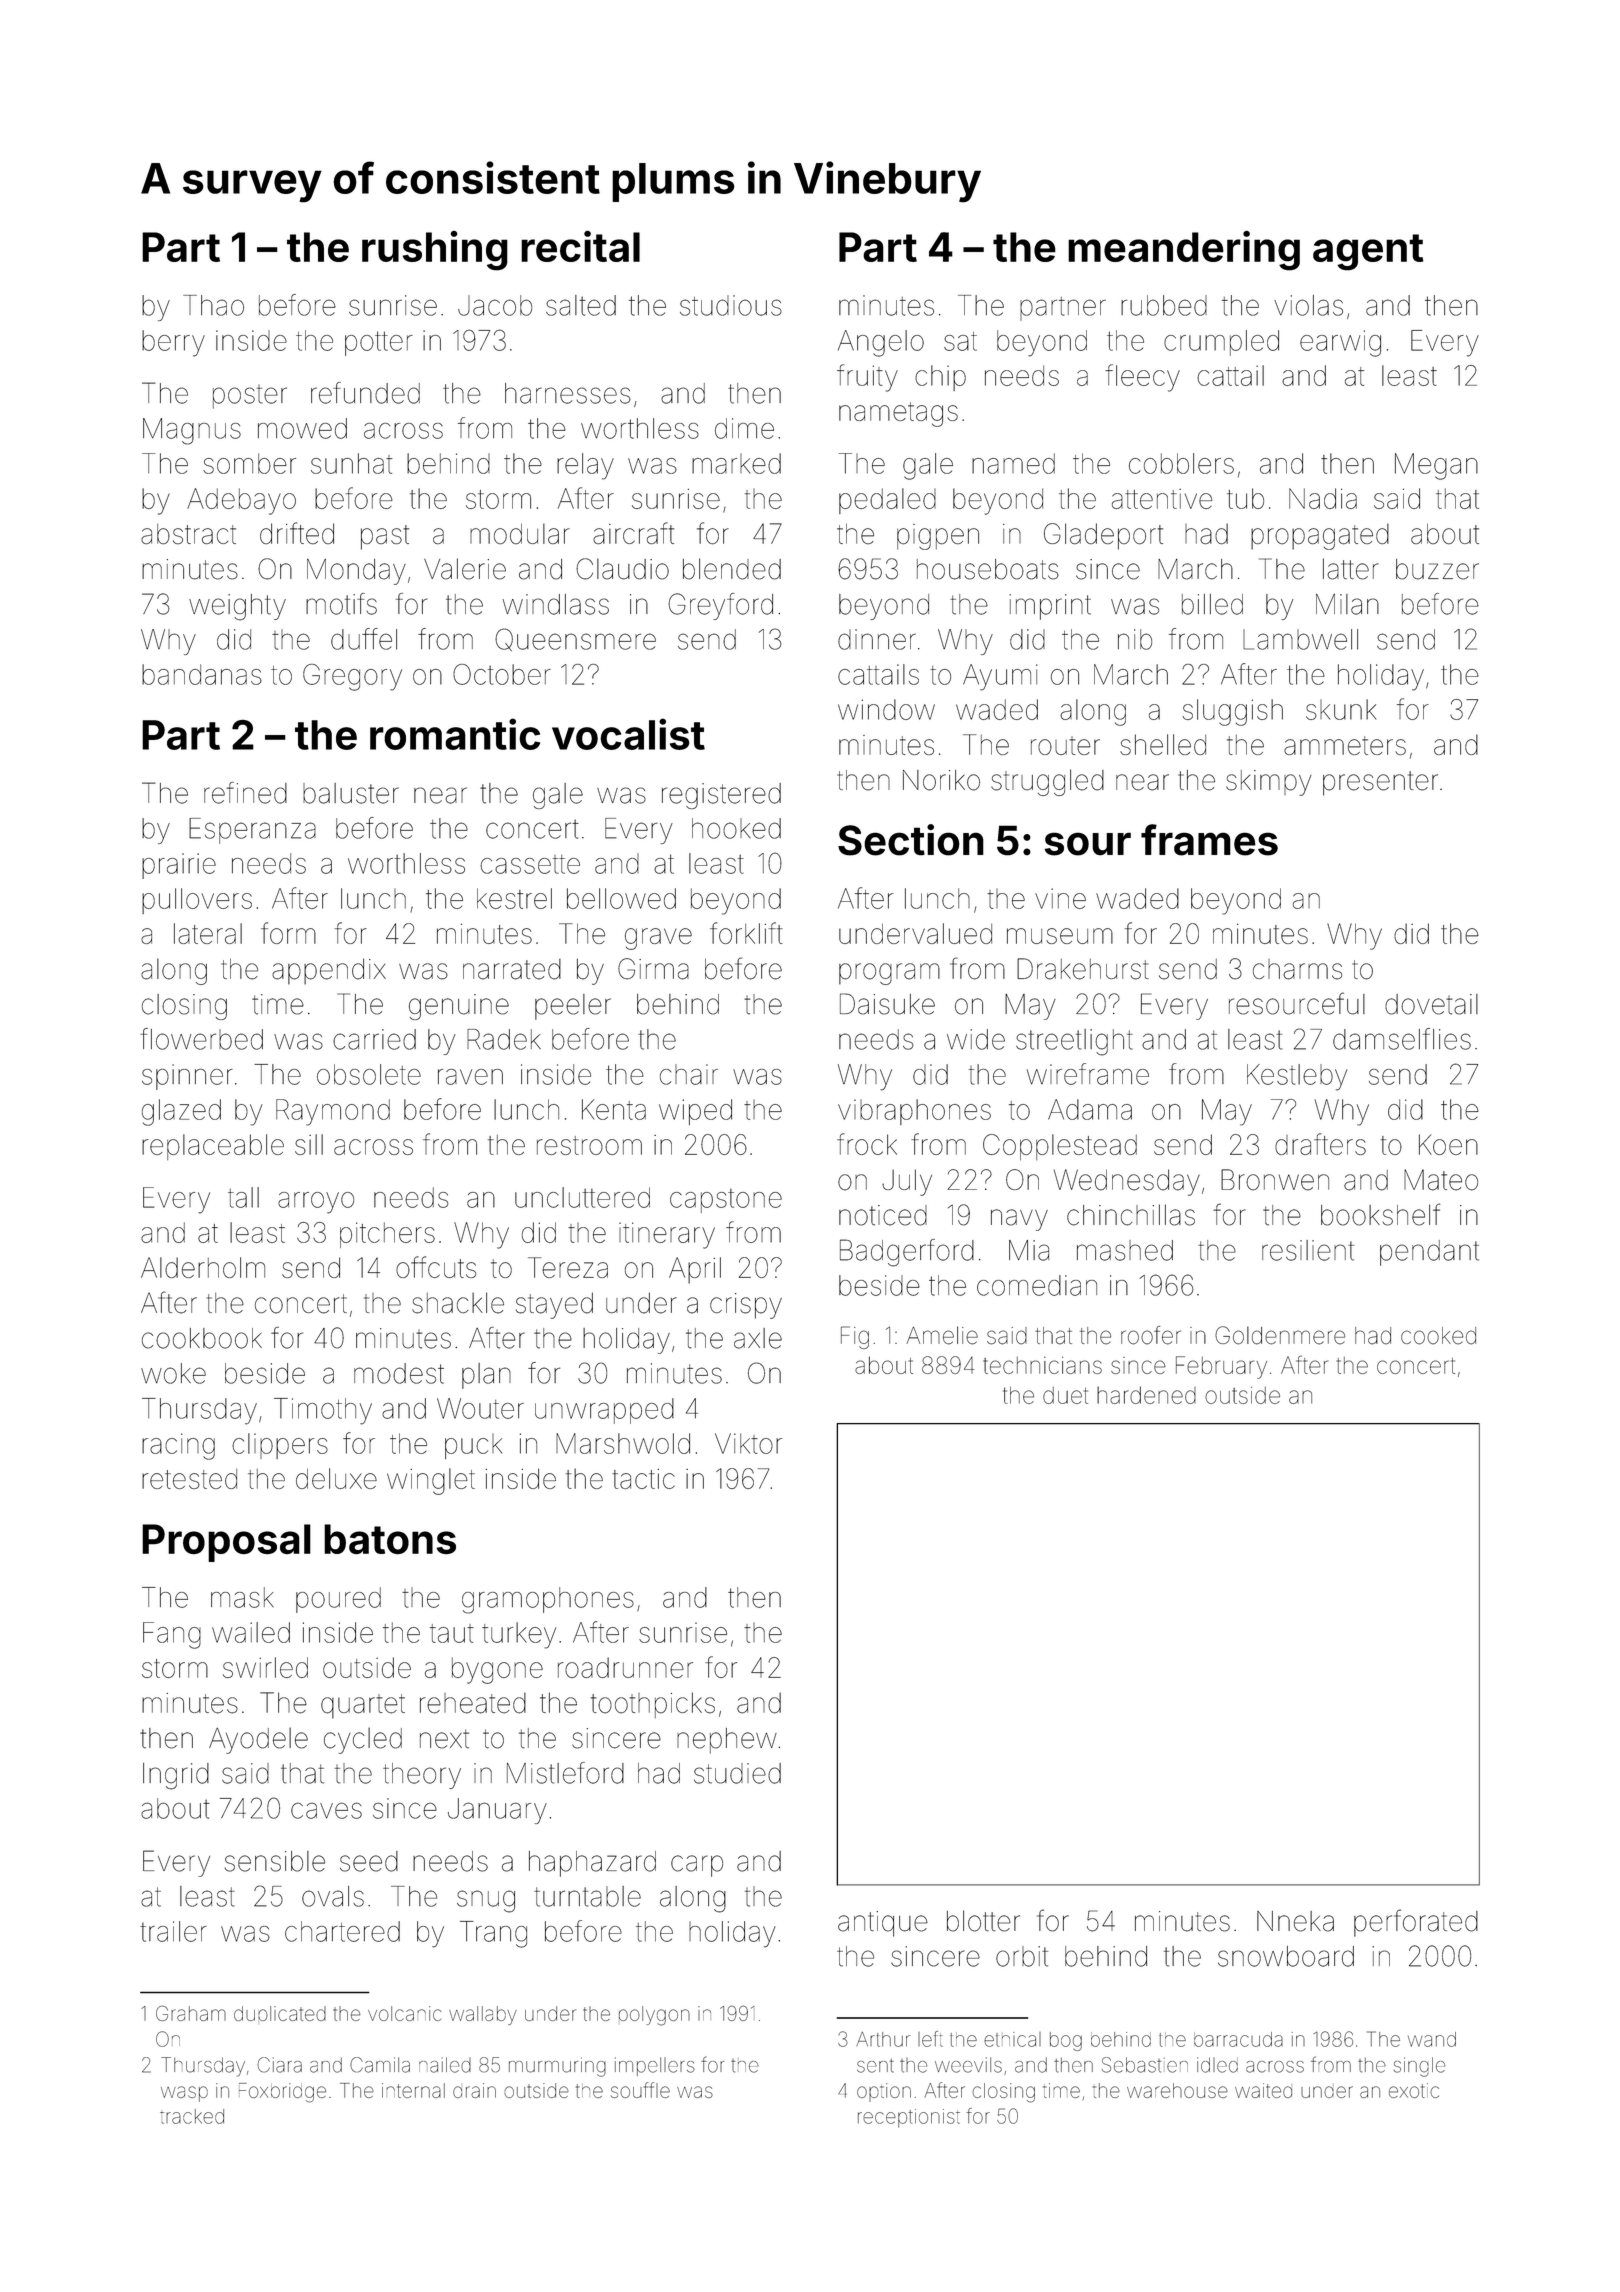 Image resolution: width=1620 pixels, height=2292 pixels. Describe the element at coordinates (282, 2093) in the screenshot. I see `Foxbridge` at that location.
